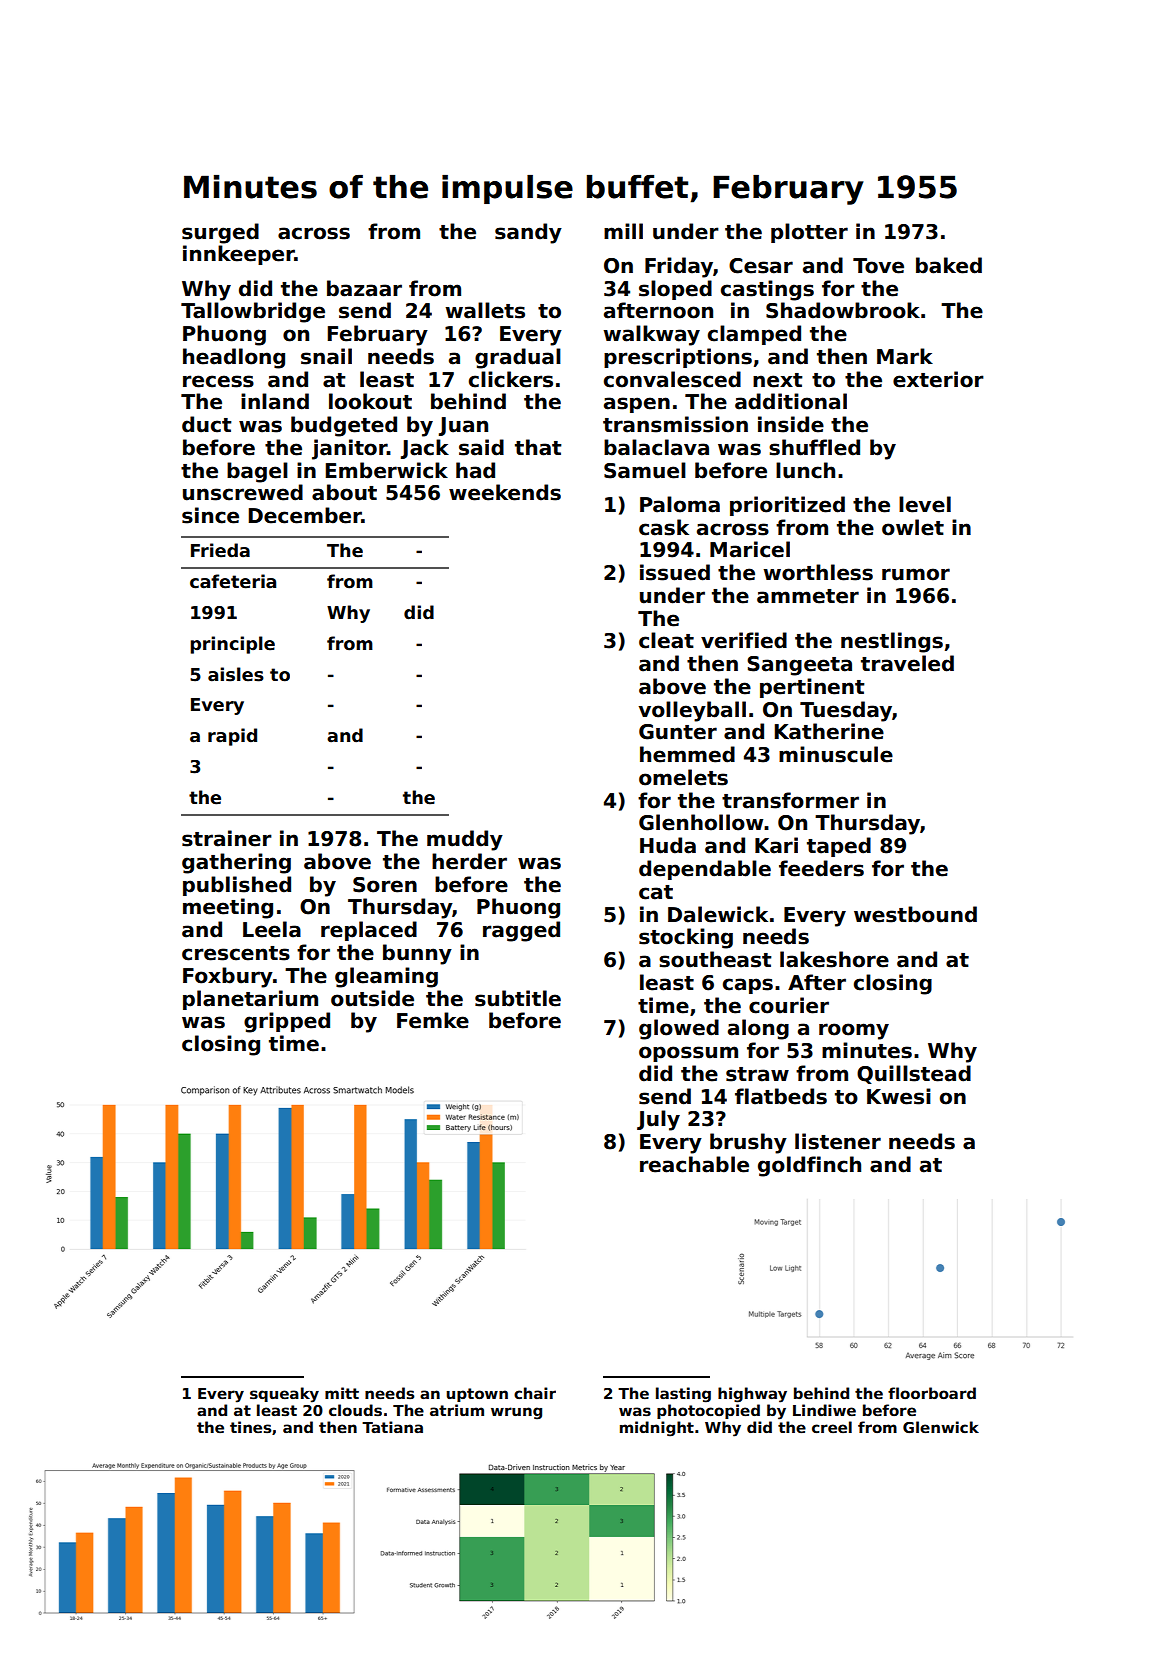 This page has width=1165, height=1654. Describe the element at coordinates (938, 379) in the page. I see `exterior` at that location.
